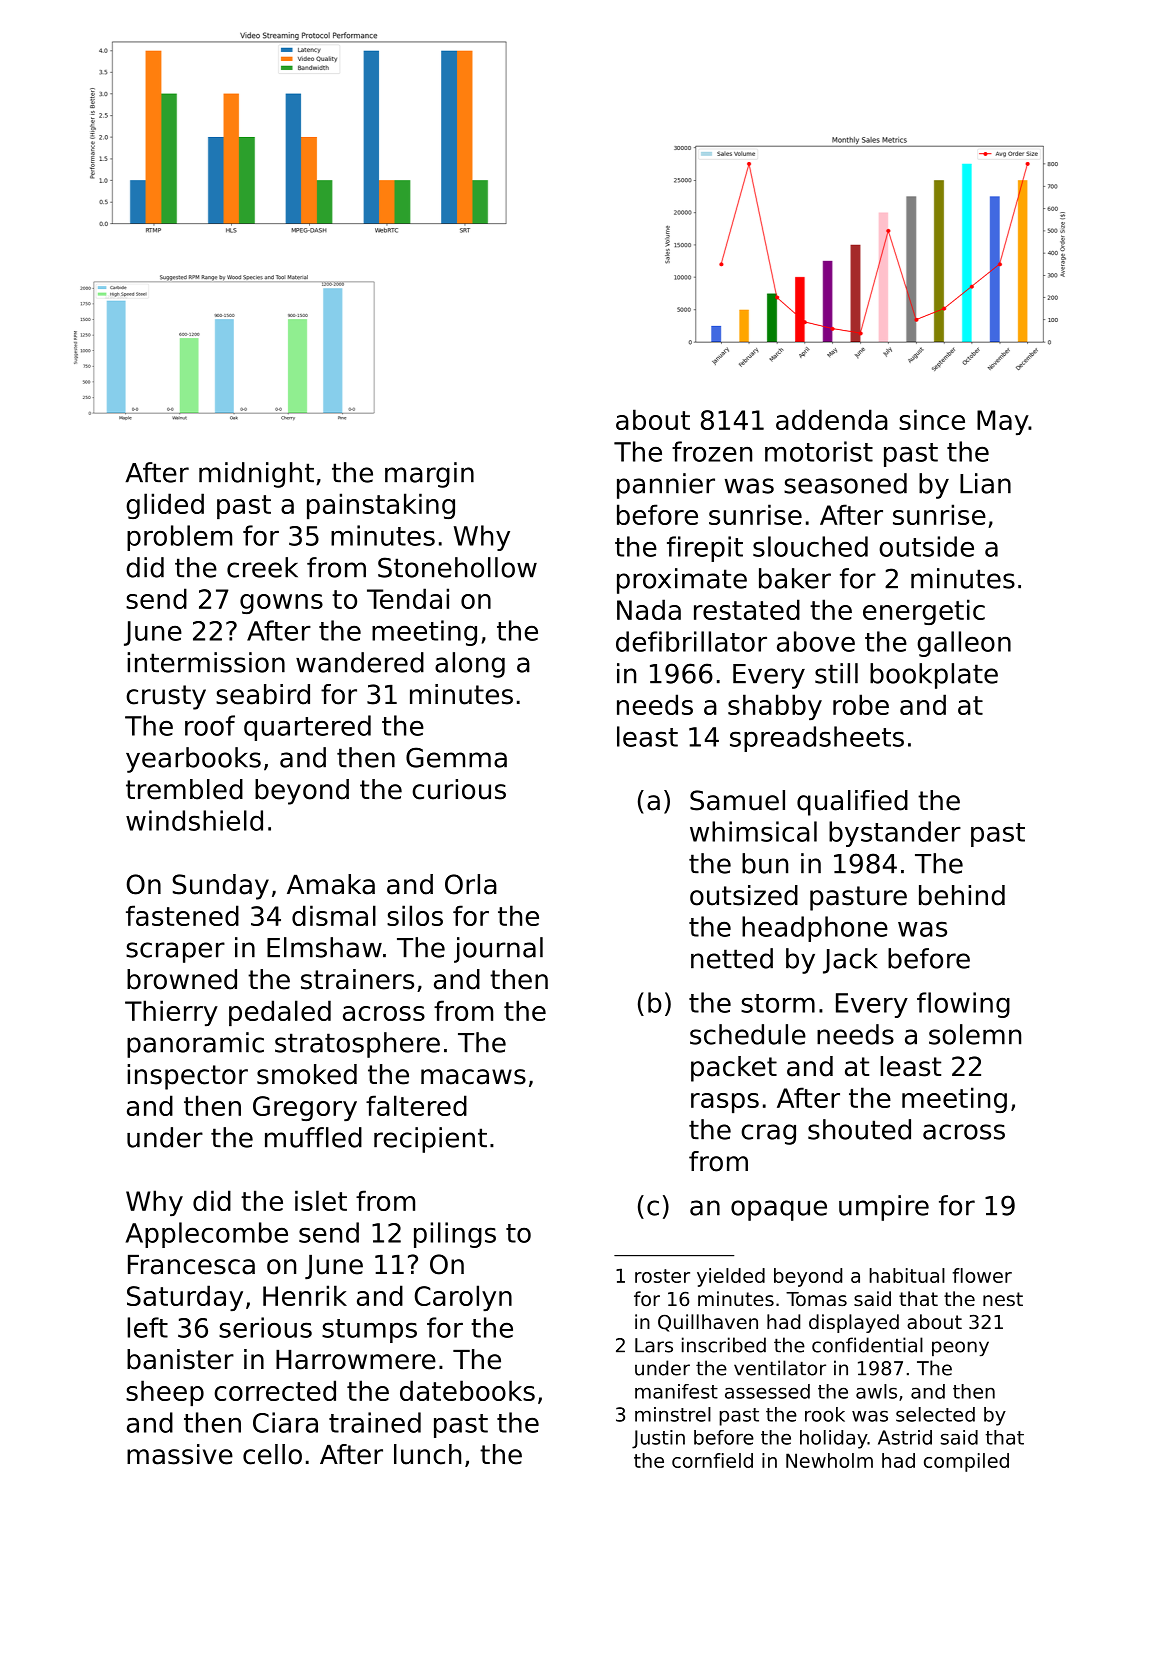  What do you see at coordinates (932, 419) in the page?
I see `since` at bounding box center [932, 419].
